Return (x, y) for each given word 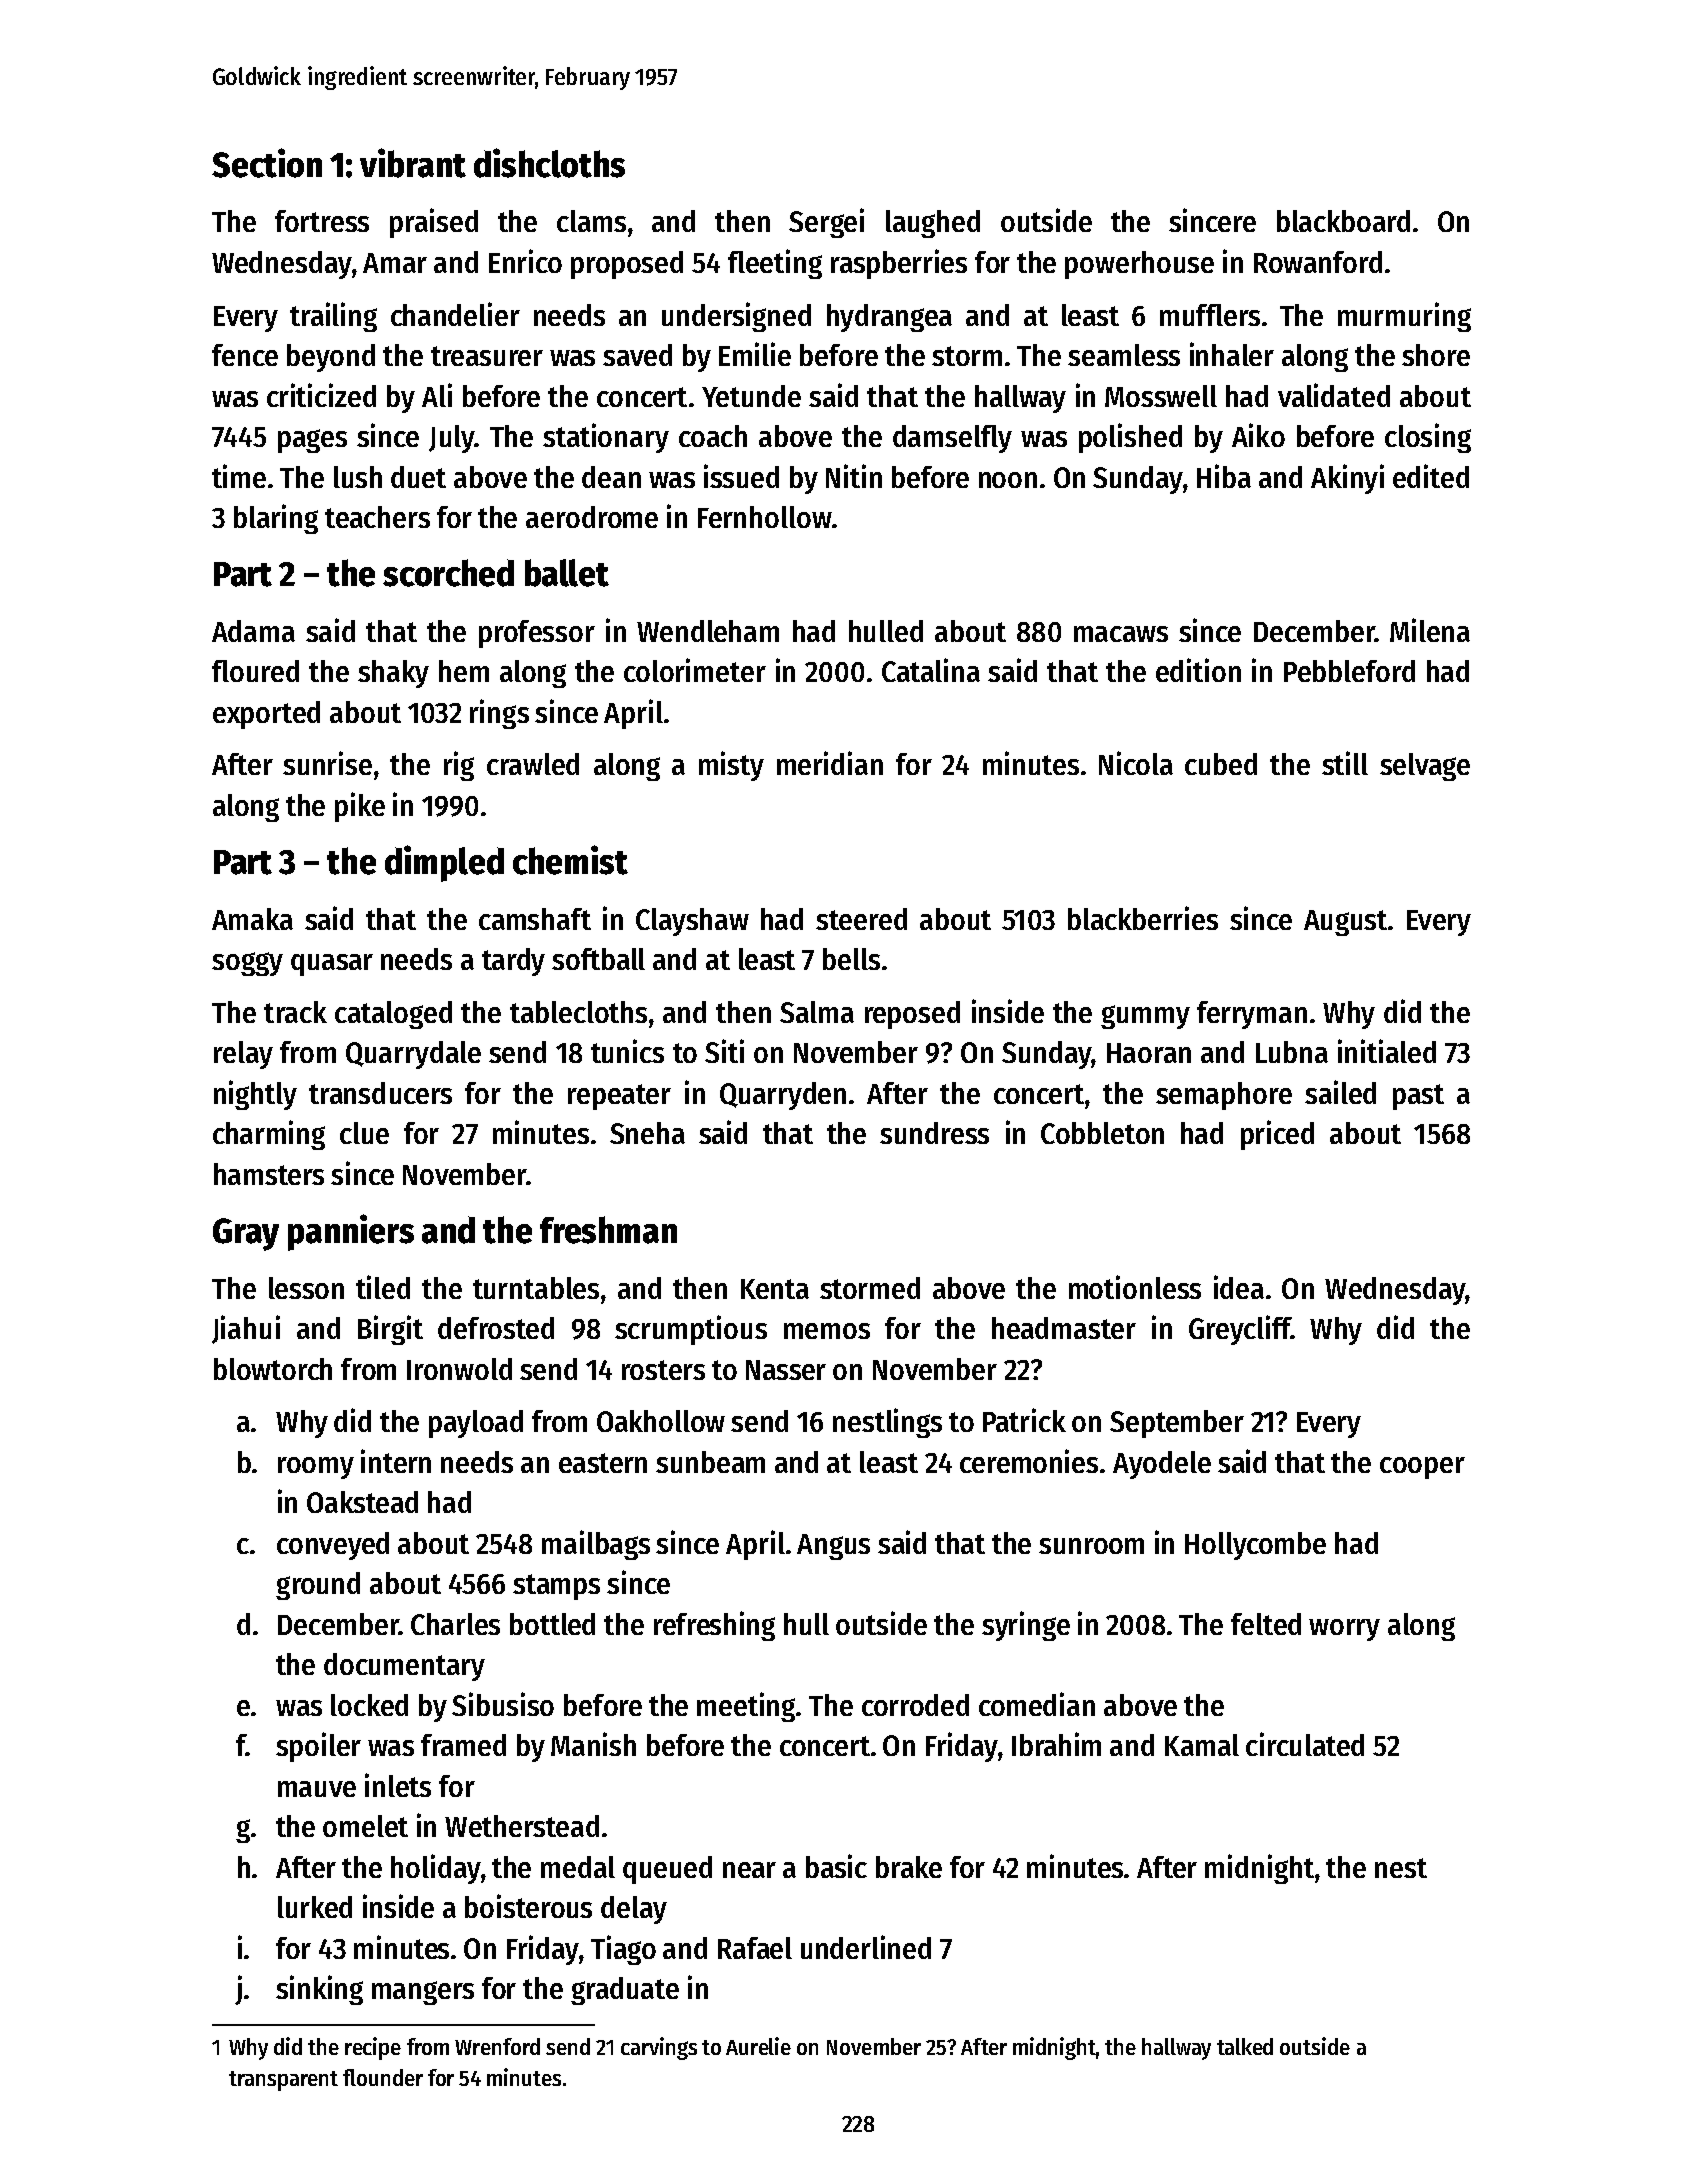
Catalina (931, 670)
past (1418, 1097)
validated (1334, 395)
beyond (331, 358)
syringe (1026, 1626)
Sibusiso (503, 1704)
